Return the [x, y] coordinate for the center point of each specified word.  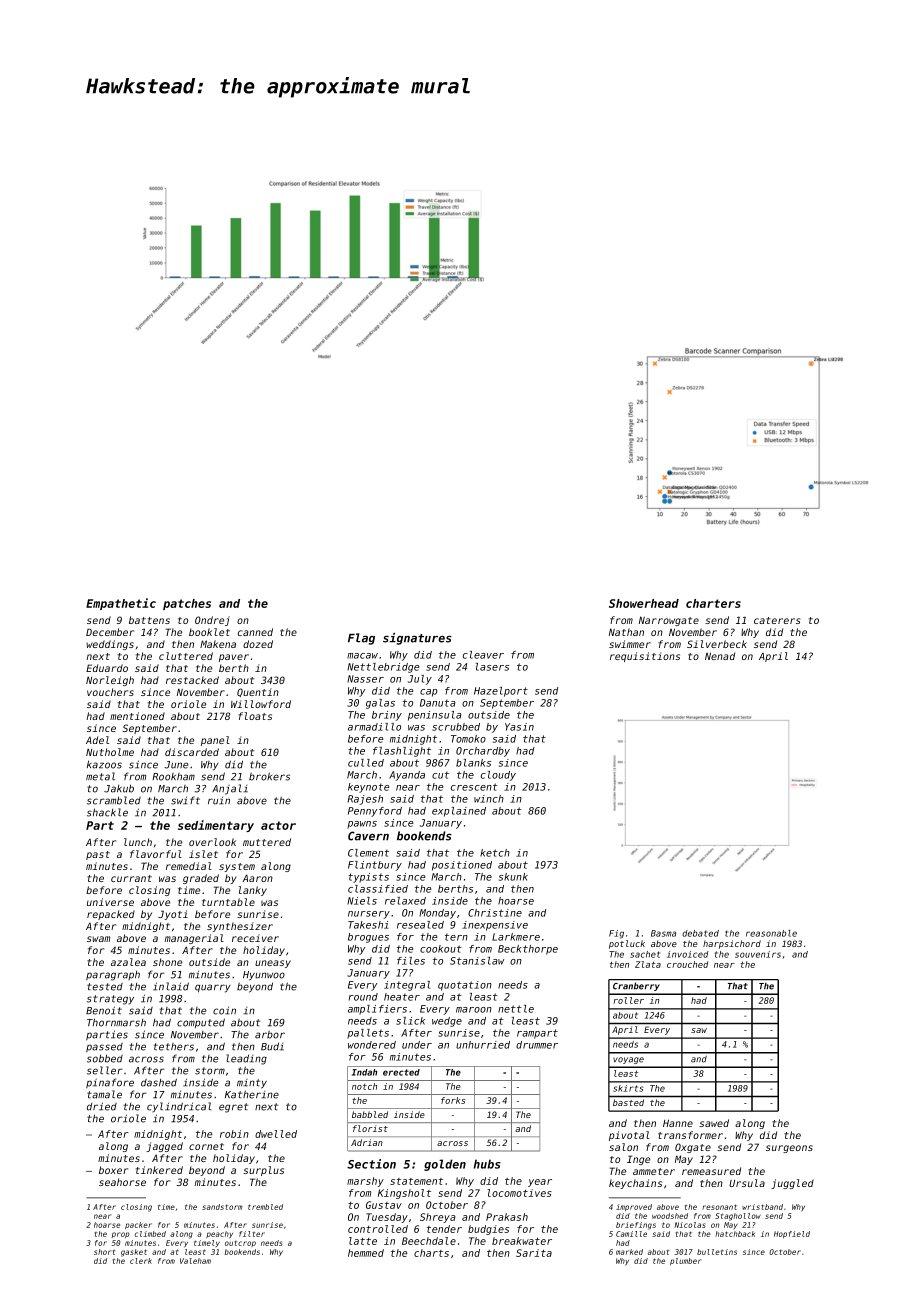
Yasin [519, 727]
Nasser [365, 679]
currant [131, 878]
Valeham [195, 1261]
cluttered [186, 656]
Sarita [534, 1253]
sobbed [105, 1058]
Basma [663, 933]
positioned [462, 866]
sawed [714, 1123]
